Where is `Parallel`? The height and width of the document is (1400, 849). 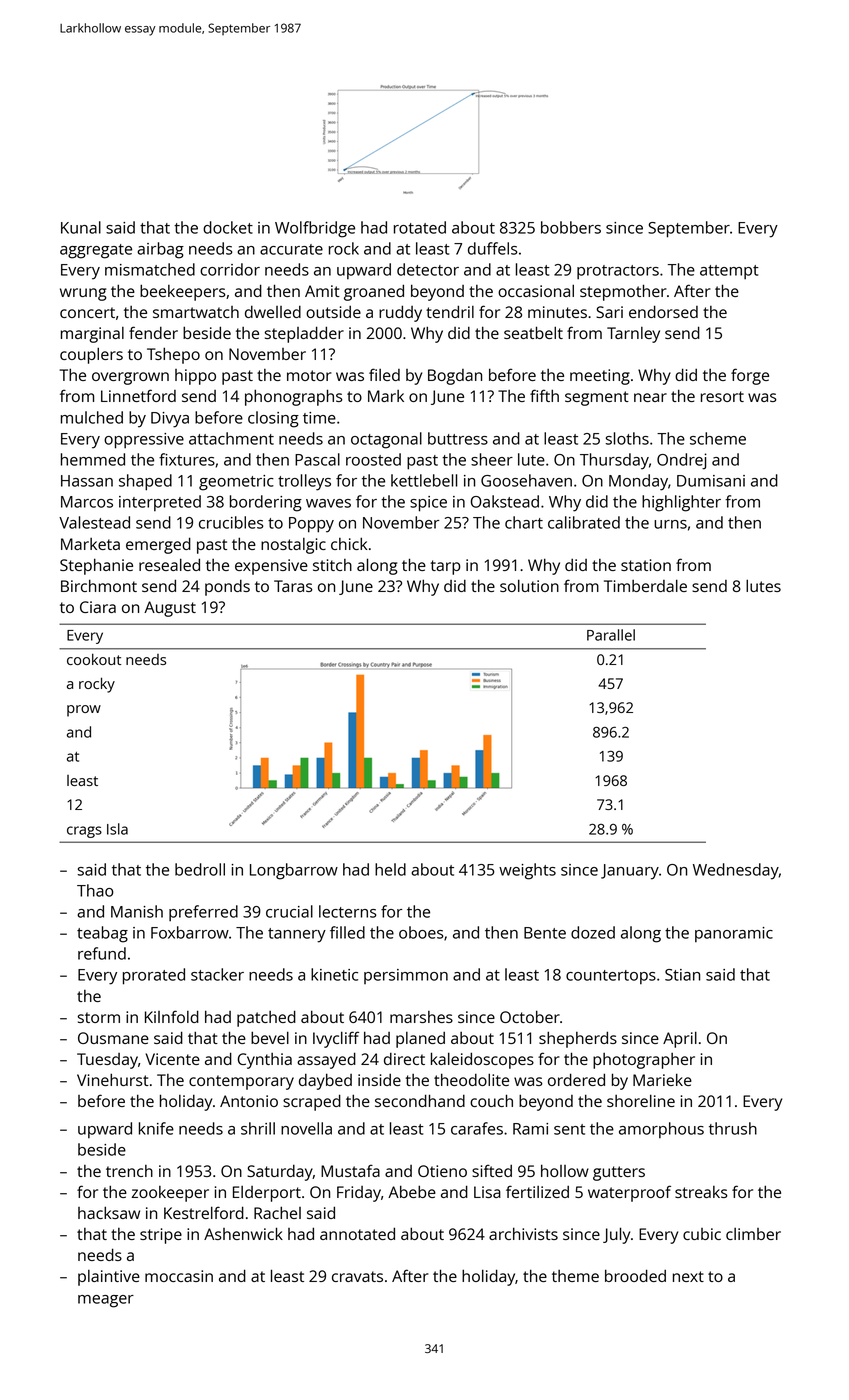 Parallel is located at coordinates (611, 635).
